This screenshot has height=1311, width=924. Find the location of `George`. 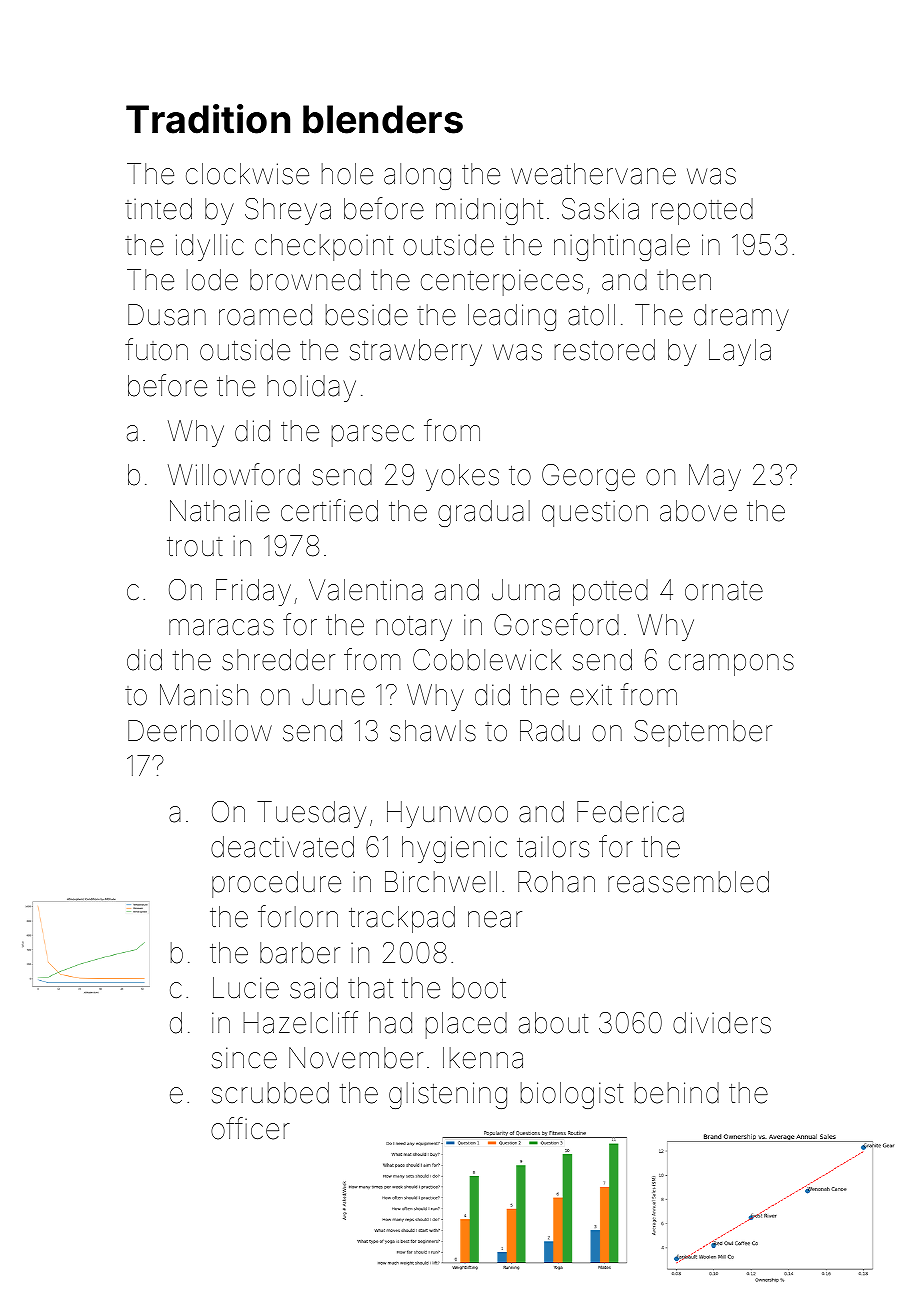

George is located at coordinates (588, 477).
